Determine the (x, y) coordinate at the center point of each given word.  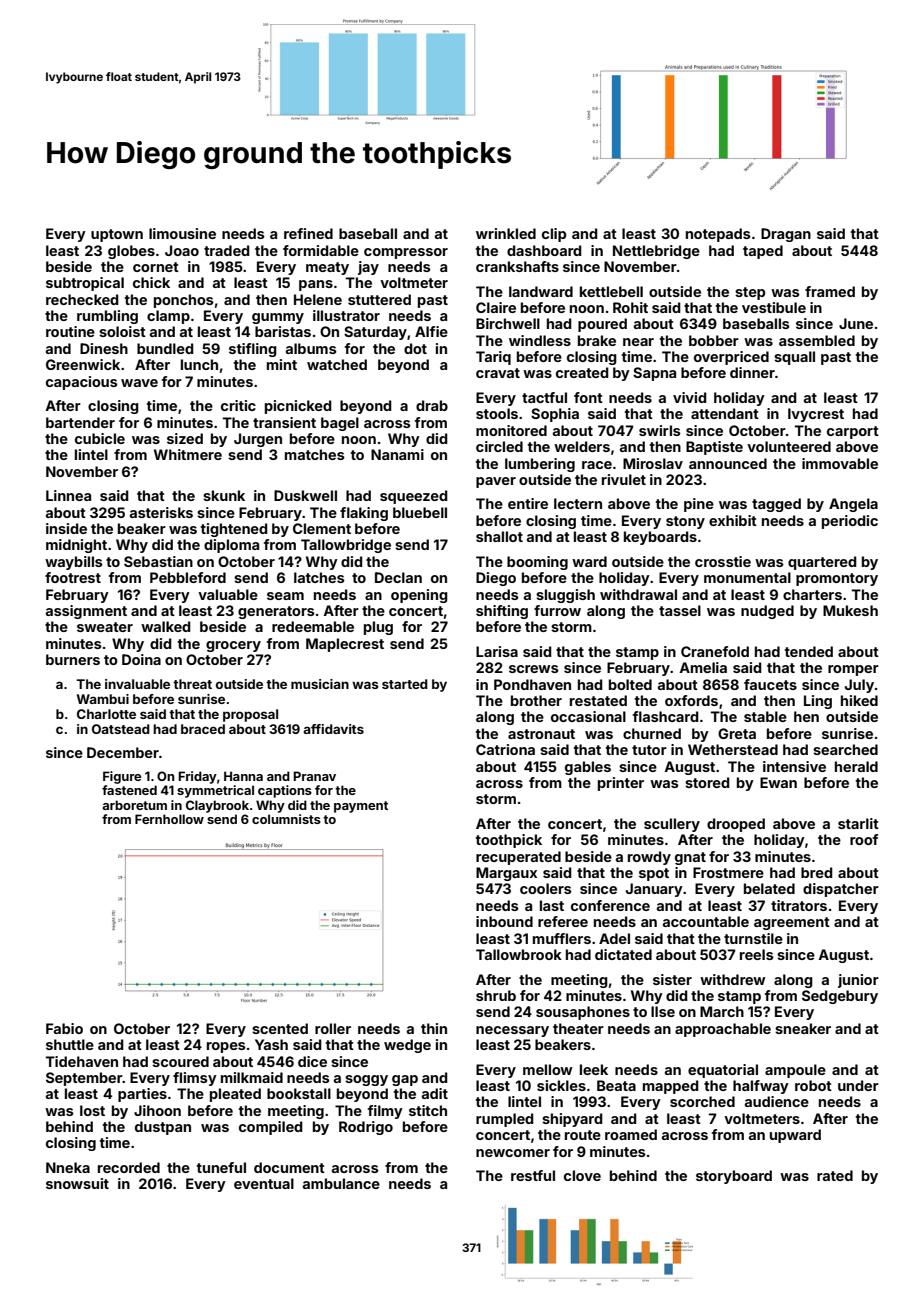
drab (432, 405)
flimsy (195, 1079)
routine (70, 331)
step (750, 293)
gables (588, 768)
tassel (680, 610)
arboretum (134, 805)
